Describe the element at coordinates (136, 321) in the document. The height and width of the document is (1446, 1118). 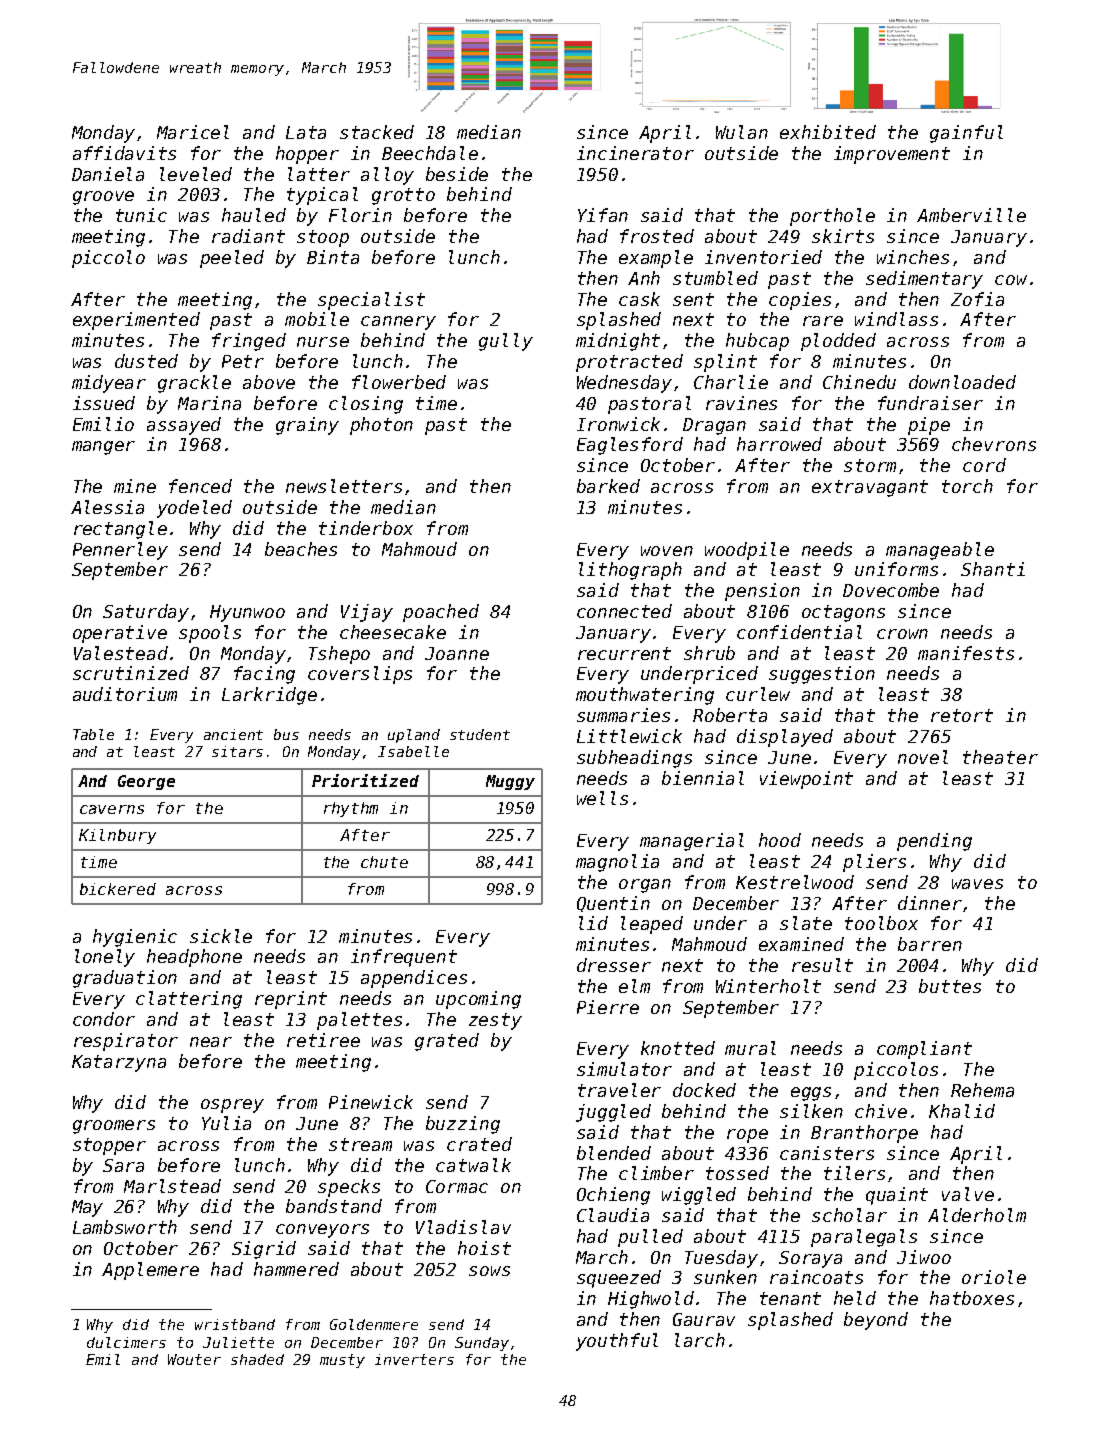
I see `experimented` at that location.
